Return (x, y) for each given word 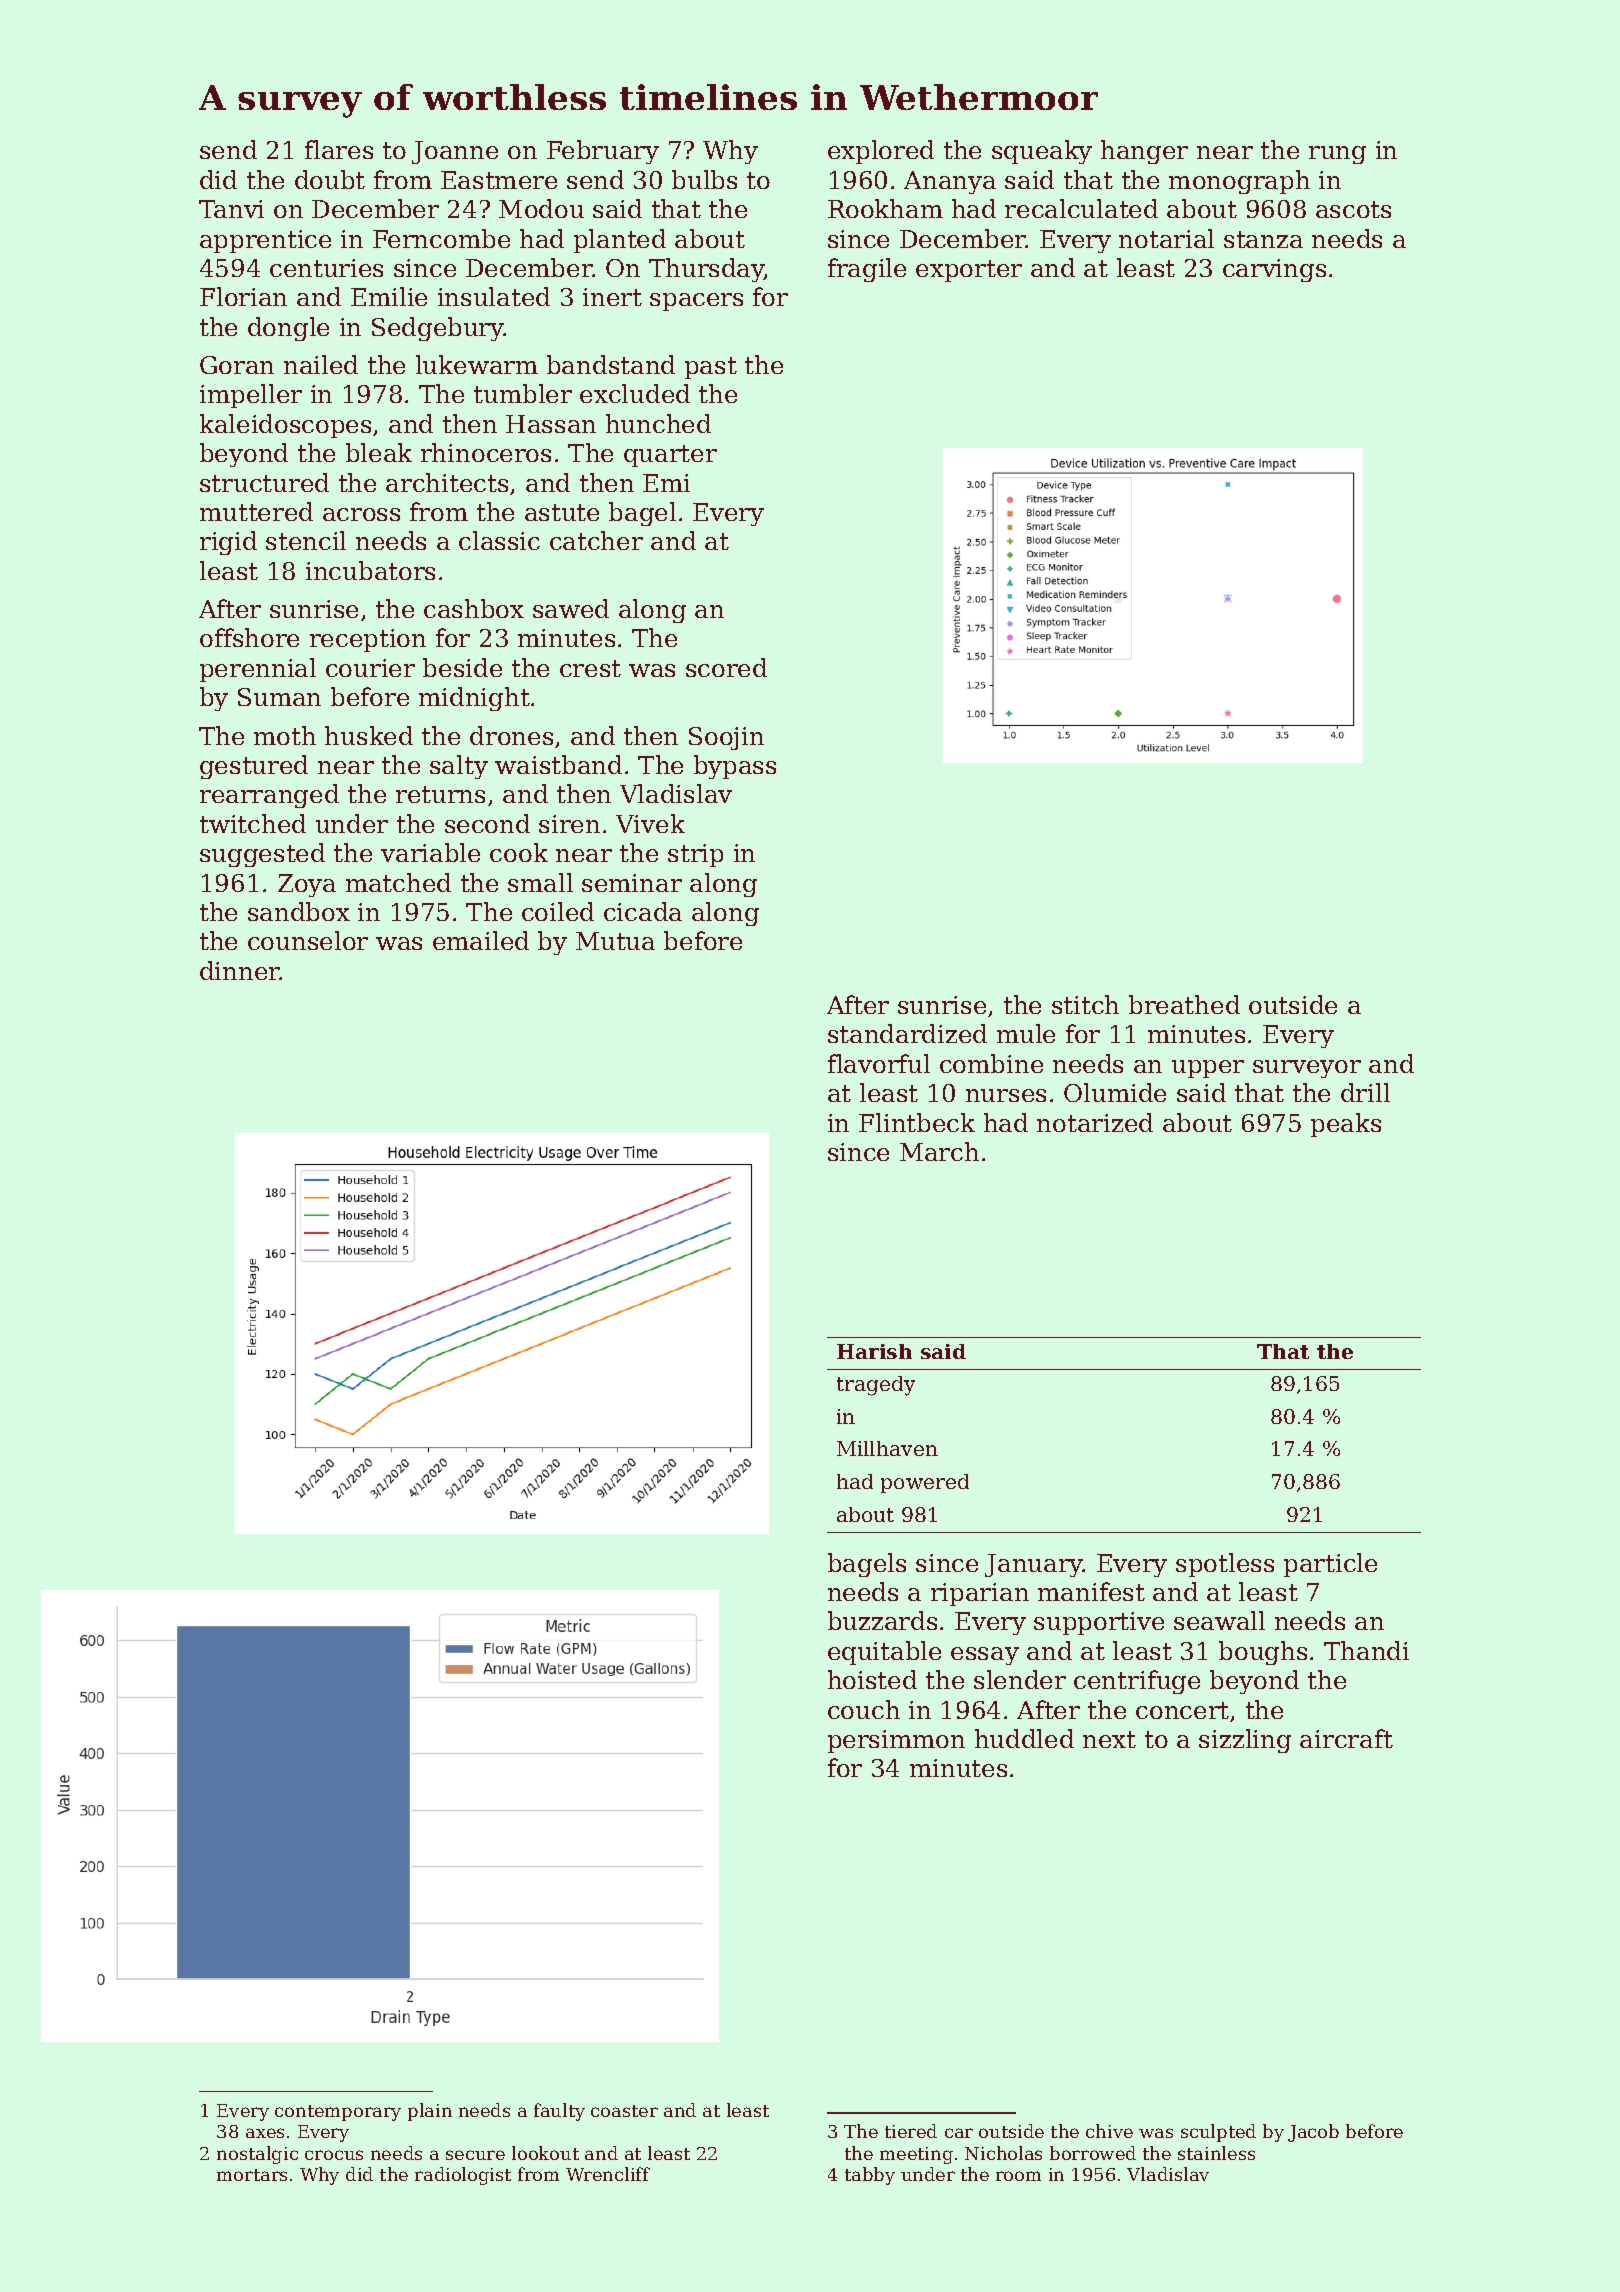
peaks (1346, 1125)
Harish (874, 1351)
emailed (481, 940)
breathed (1184, 1004)
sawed (571, 608)
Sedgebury (438, 329)
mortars (252, 2175)
